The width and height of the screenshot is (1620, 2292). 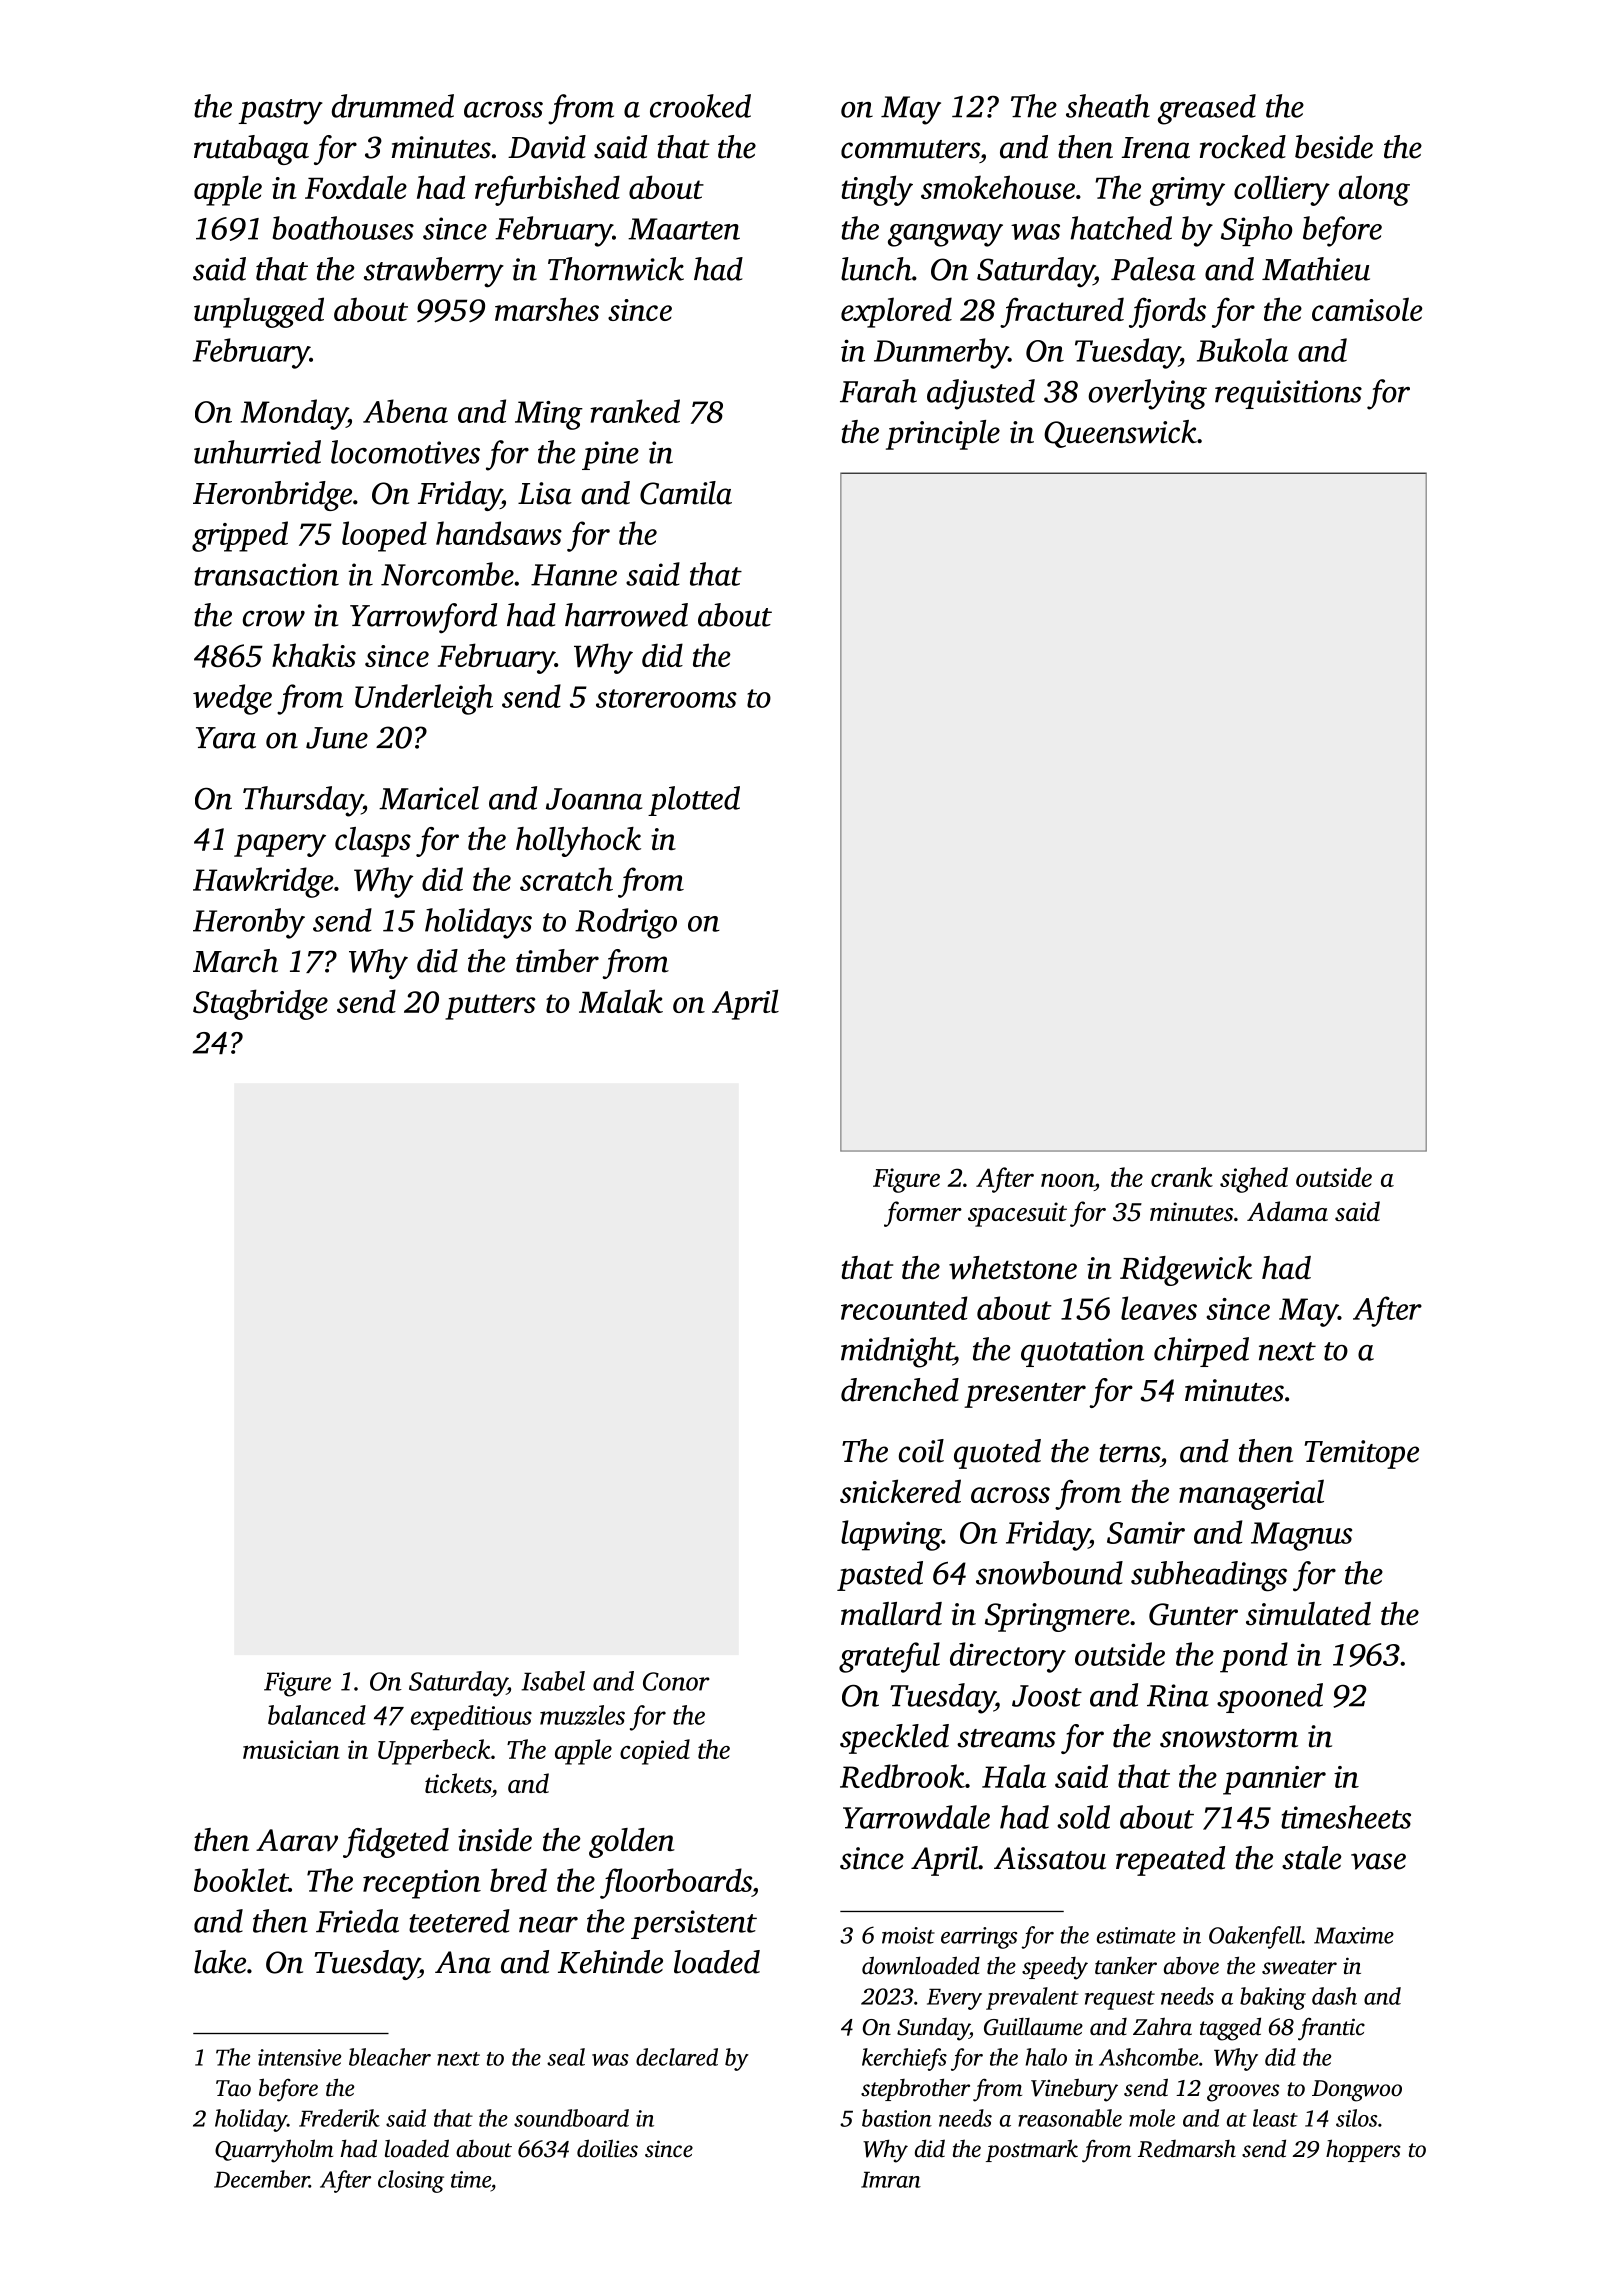 I want to click on expeditious, so click(x=471, y=1717).
